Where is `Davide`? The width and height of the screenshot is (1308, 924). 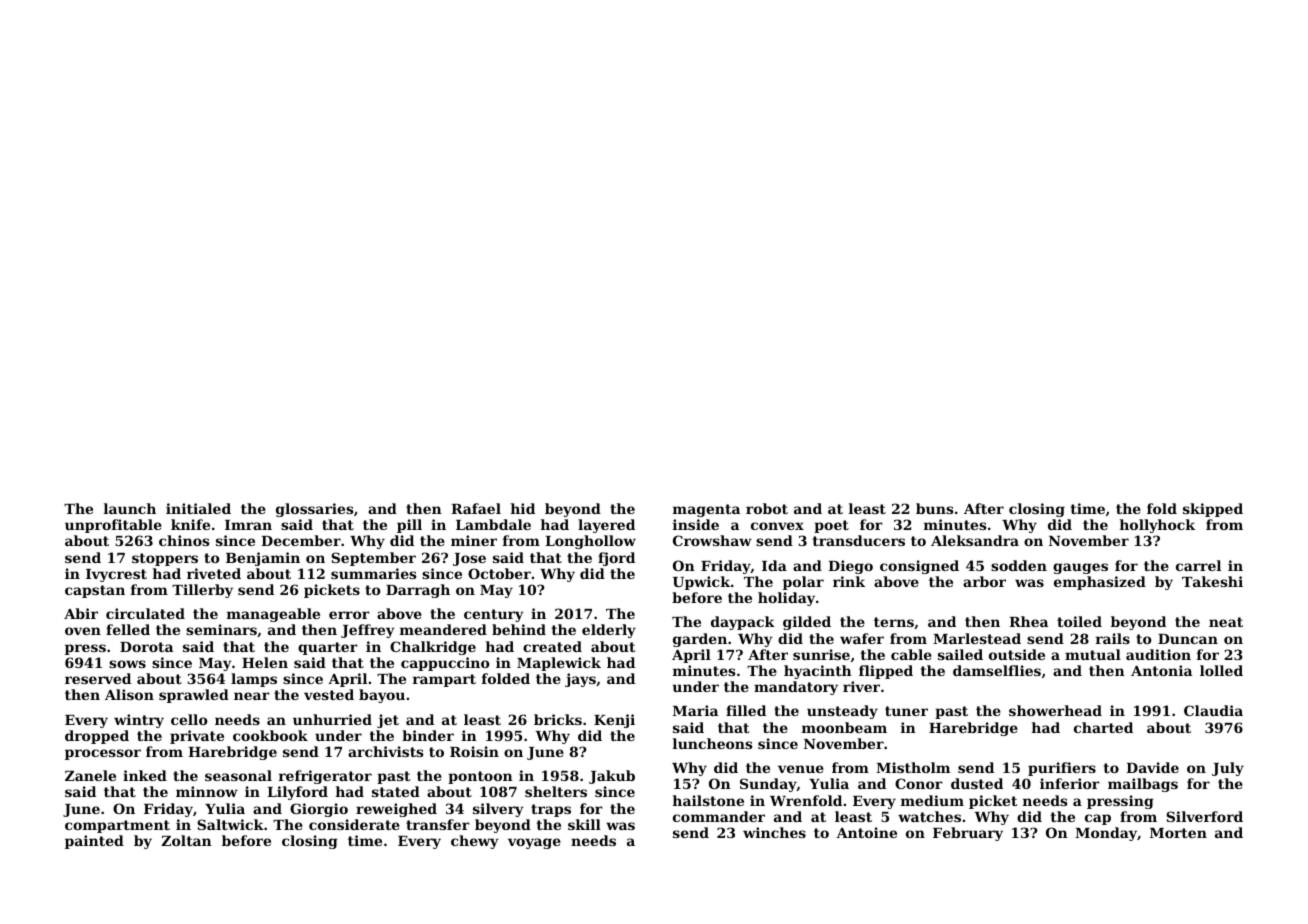 Davide is located at coordinates (1152, 767).
